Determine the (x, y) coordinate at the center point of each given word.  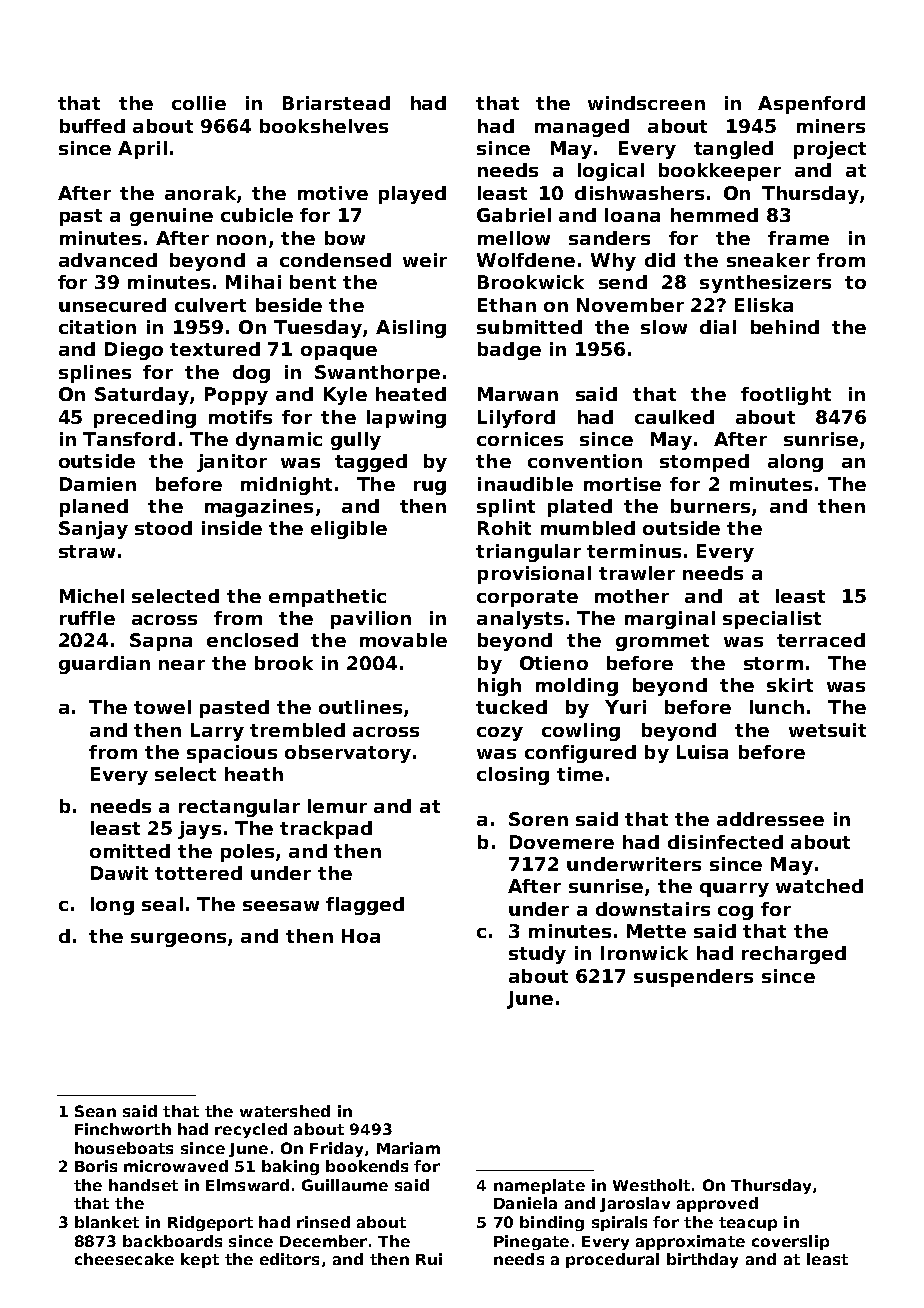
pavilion (371, 620)
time (580, 774)
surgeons (178, 940)
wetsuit (827, 730)
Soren (538, 819)
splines (95, 374)
